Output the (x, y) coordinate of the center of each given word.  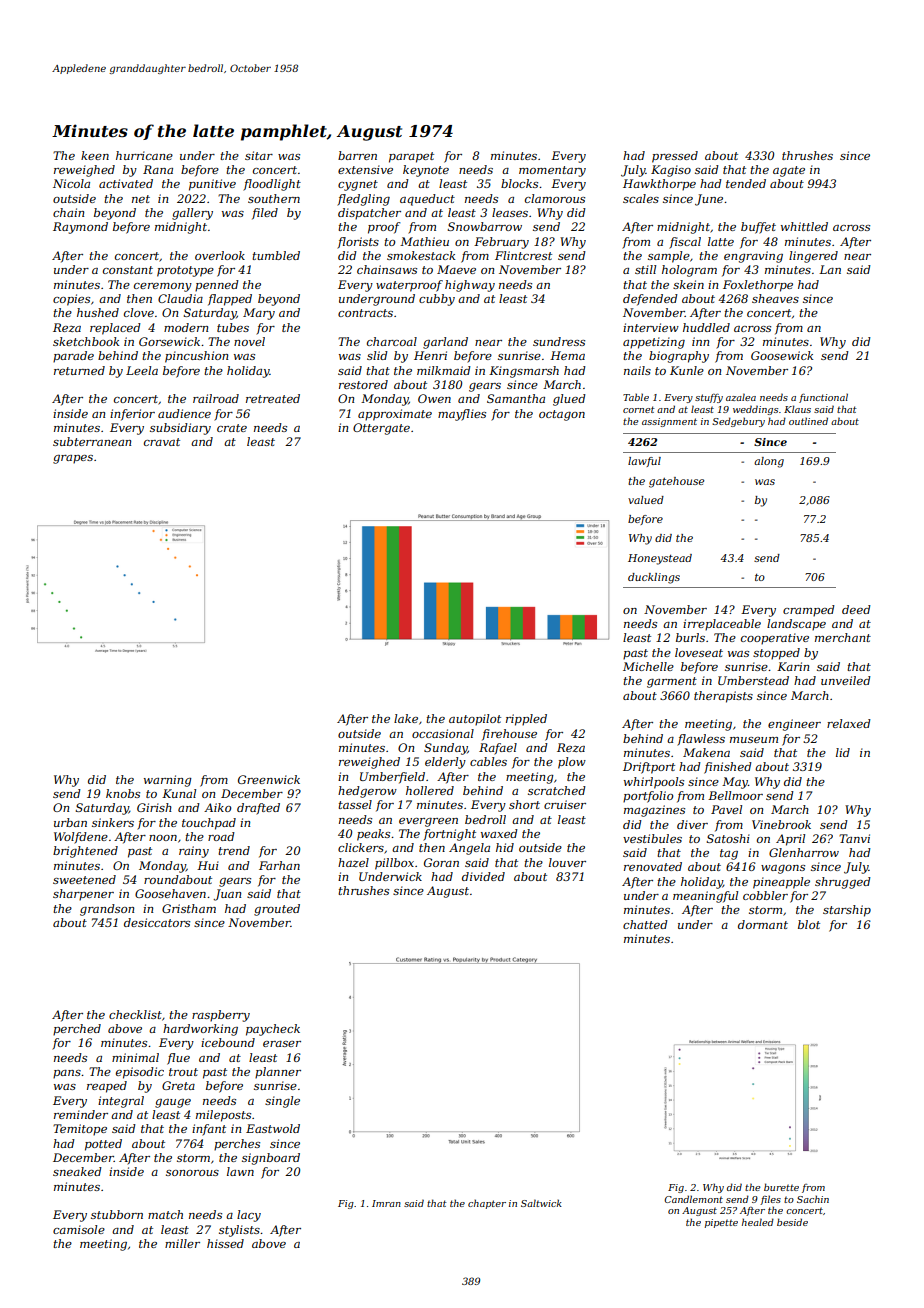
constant (128, 270)
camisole (79, 1229)
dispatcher (369, 214)
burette (781, 1187)
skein (688, 284)
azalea (741, 397)
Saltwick (541, 1203)
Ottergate (381, 429)
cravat (162, 442)
